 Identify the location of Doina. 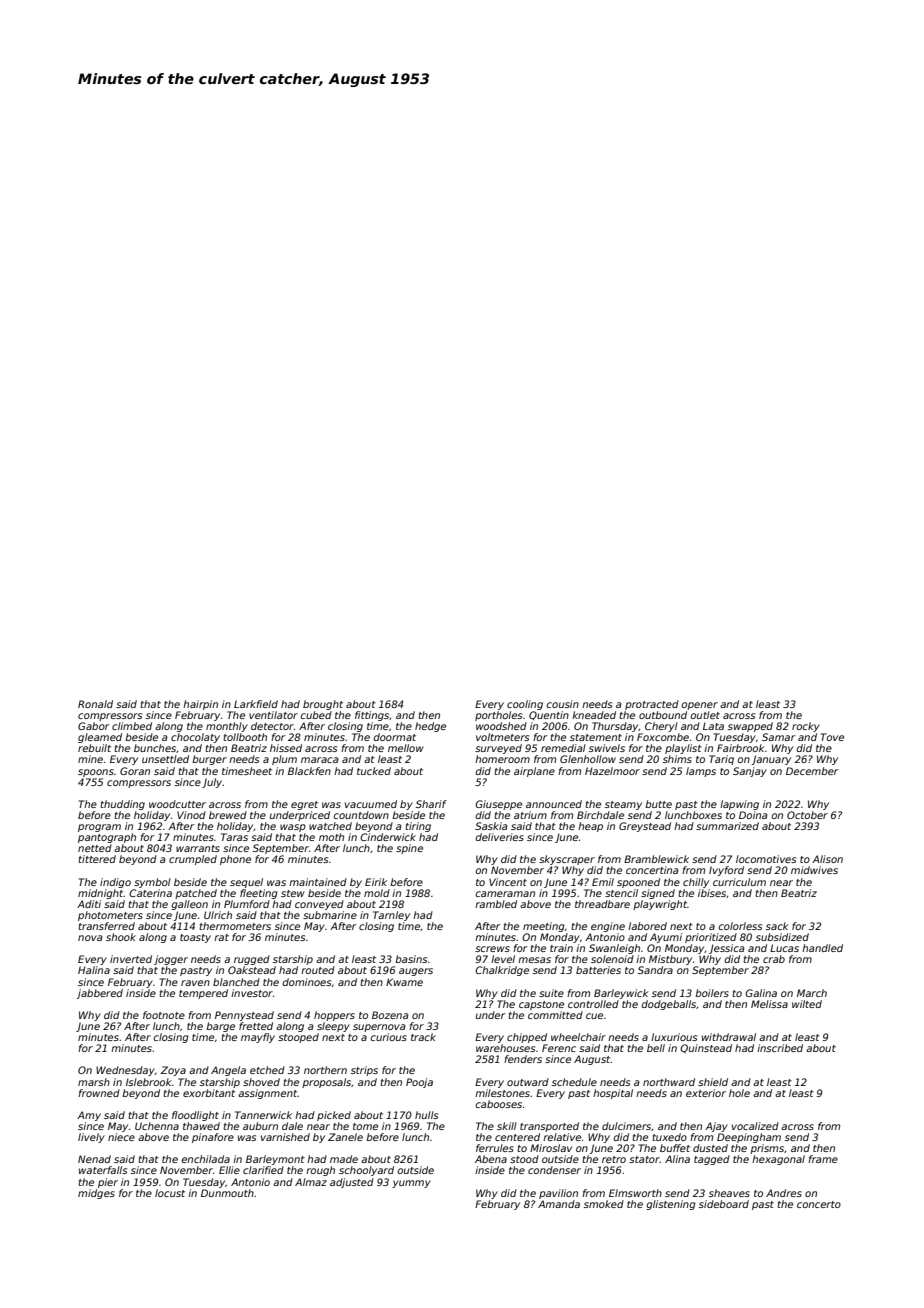
(753, 815).
